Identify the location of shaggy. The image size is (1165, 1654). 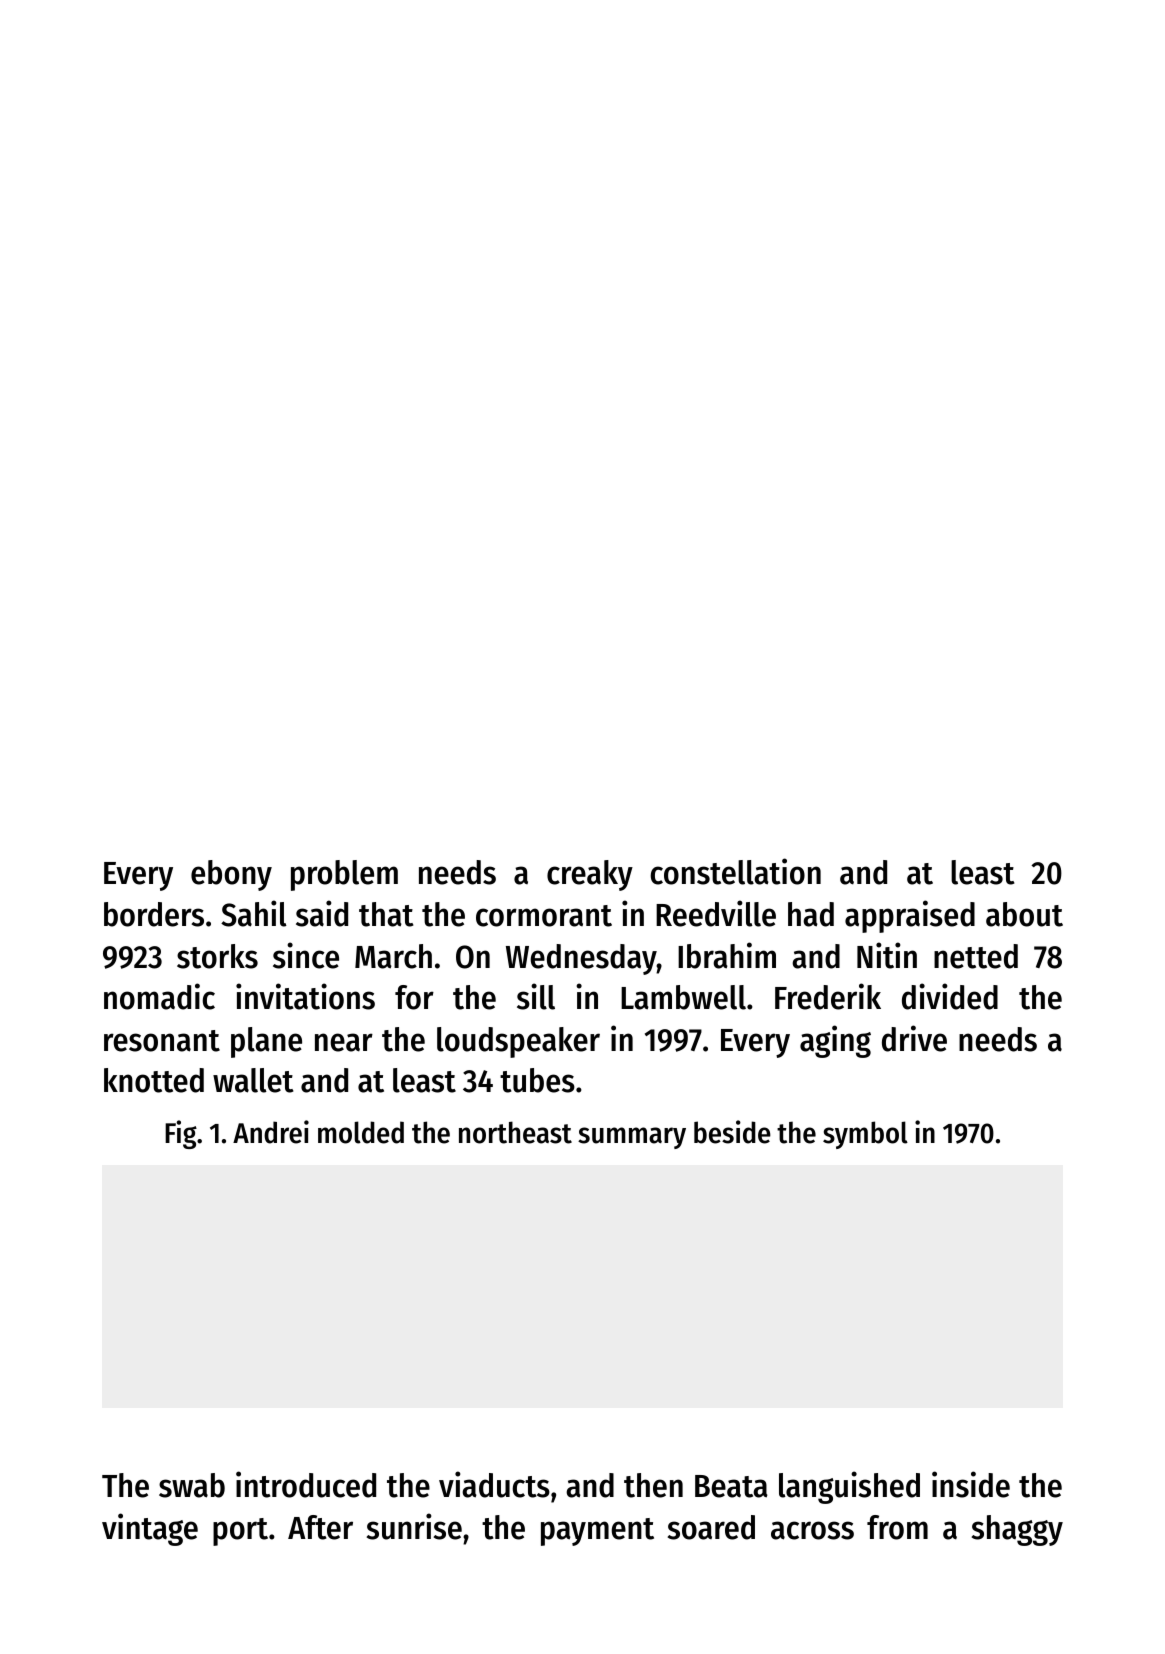
(1017, 1530).
